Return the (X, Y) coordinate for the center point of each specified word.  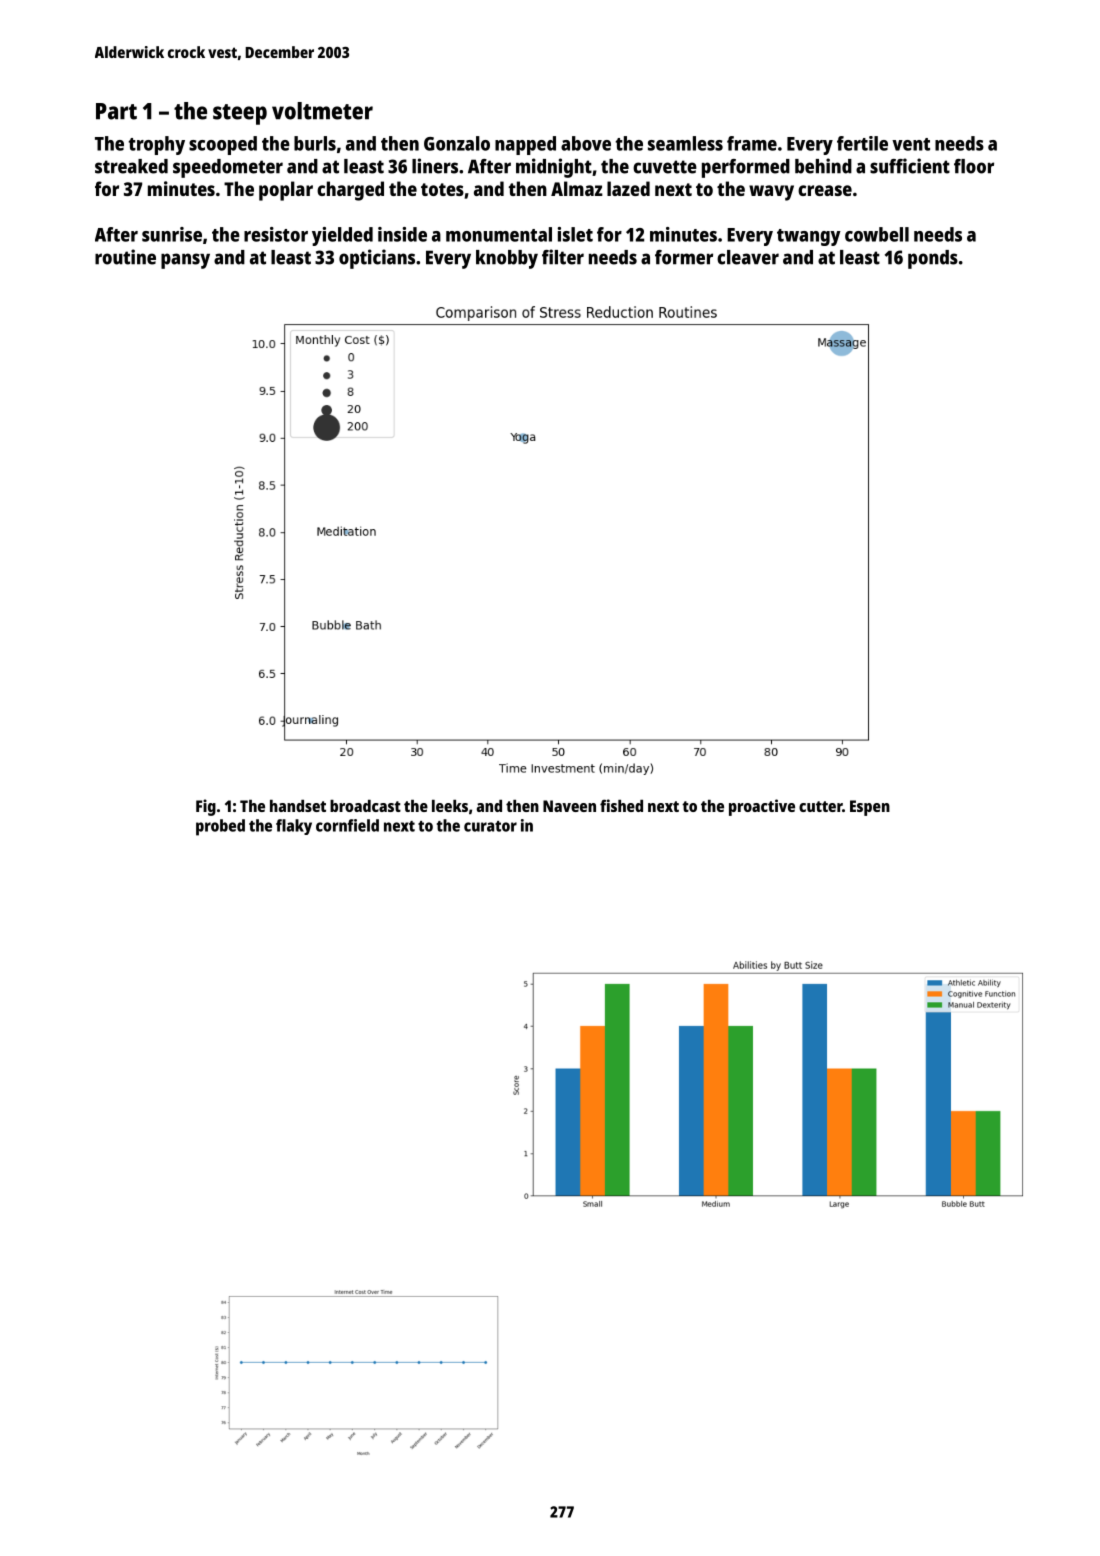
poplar (286, 191)
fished (621, 805)
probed (220, 827)
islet (575, 234)
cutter (820, 806)
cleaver (748, 257)
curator (490, 826)
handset (298, 806)
